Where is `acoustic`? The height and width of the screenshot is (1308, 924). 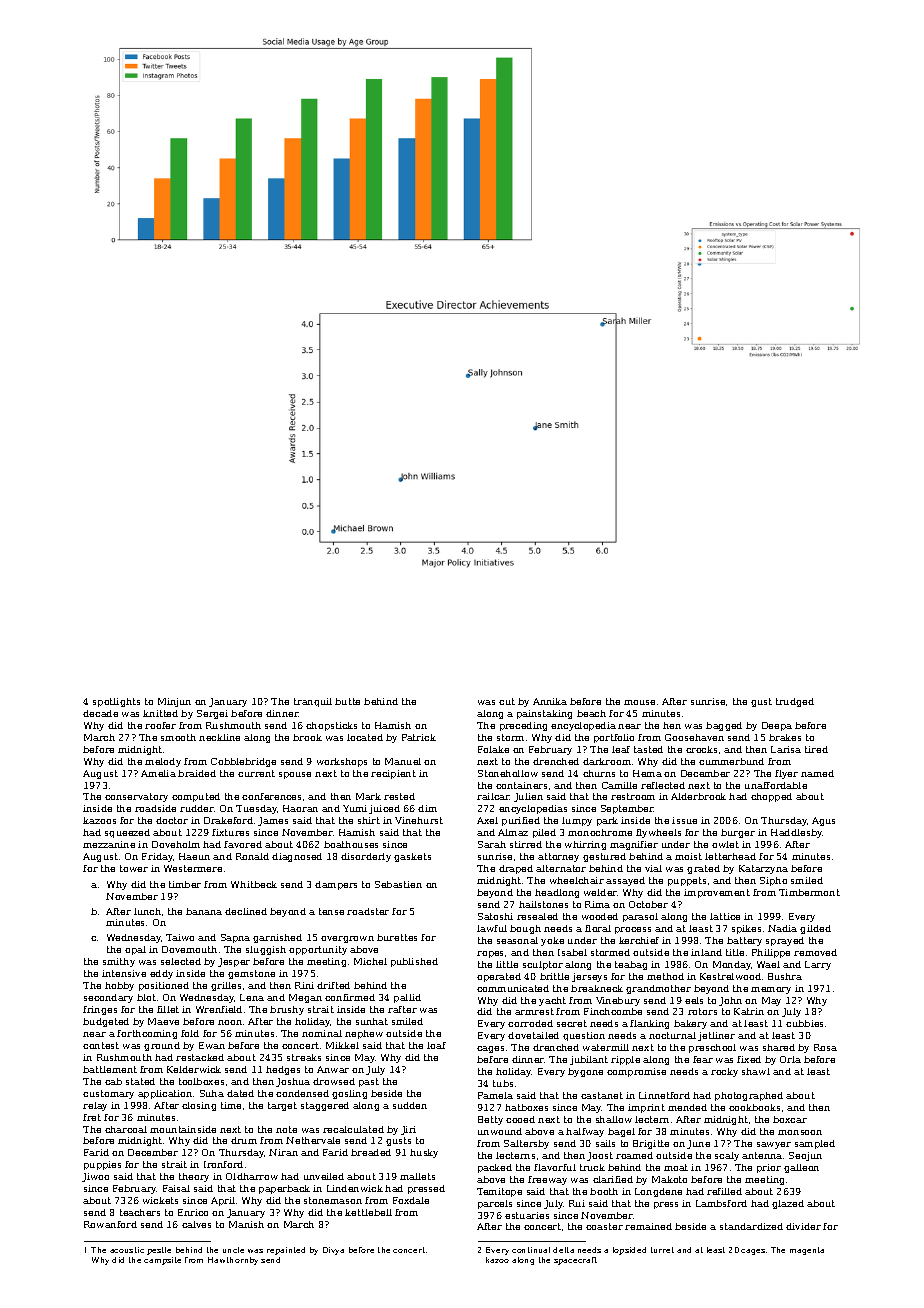
acoustic is located at coordinates (127, 1250).
